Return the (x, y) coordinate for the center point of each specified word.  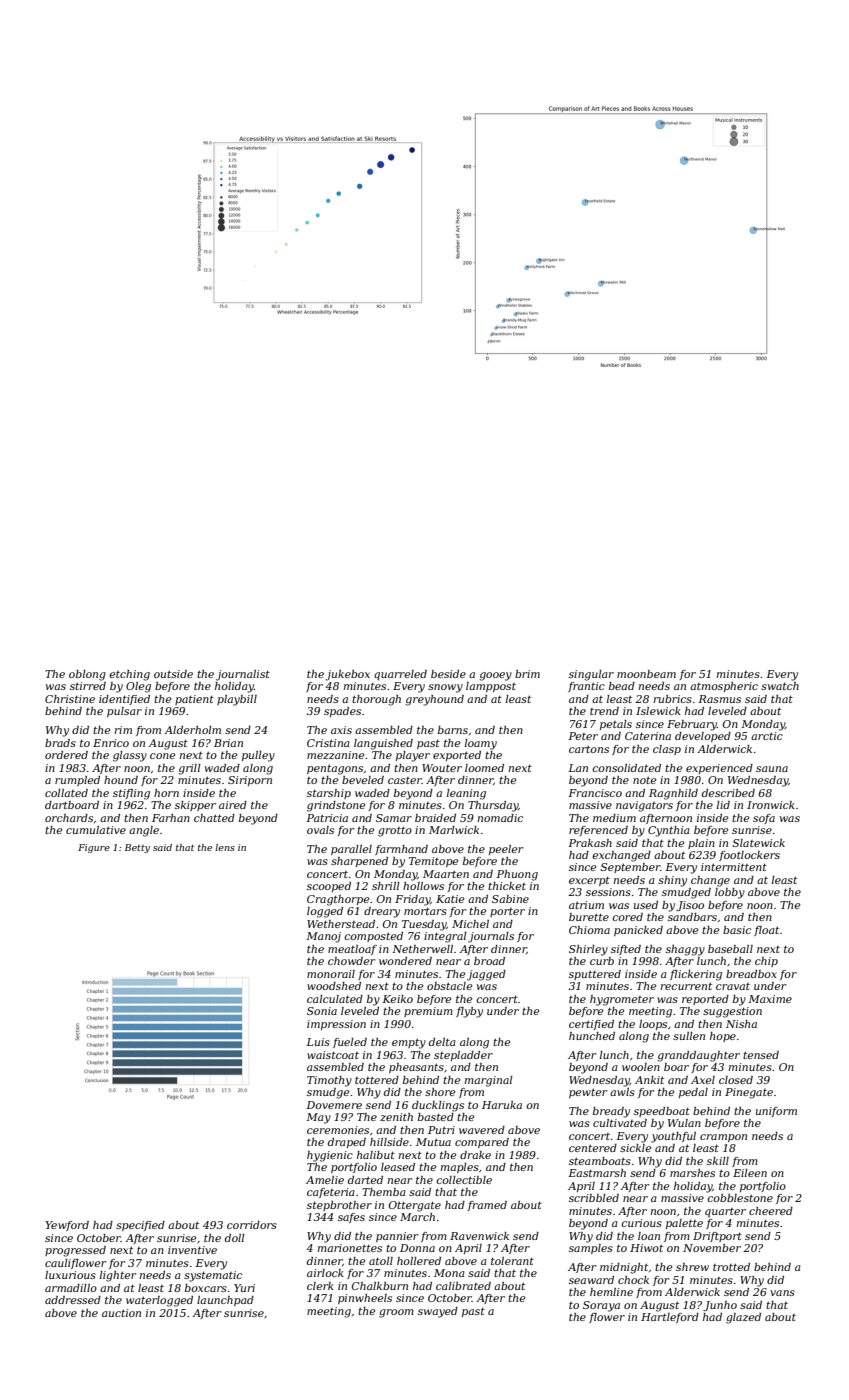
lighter (118, 1276)
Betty (137, 848)
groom (396, 1313)
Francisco (595, 793)
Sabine (510, 899)
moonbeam (646, 674)
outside (173, 674)
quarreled (400, 675)
